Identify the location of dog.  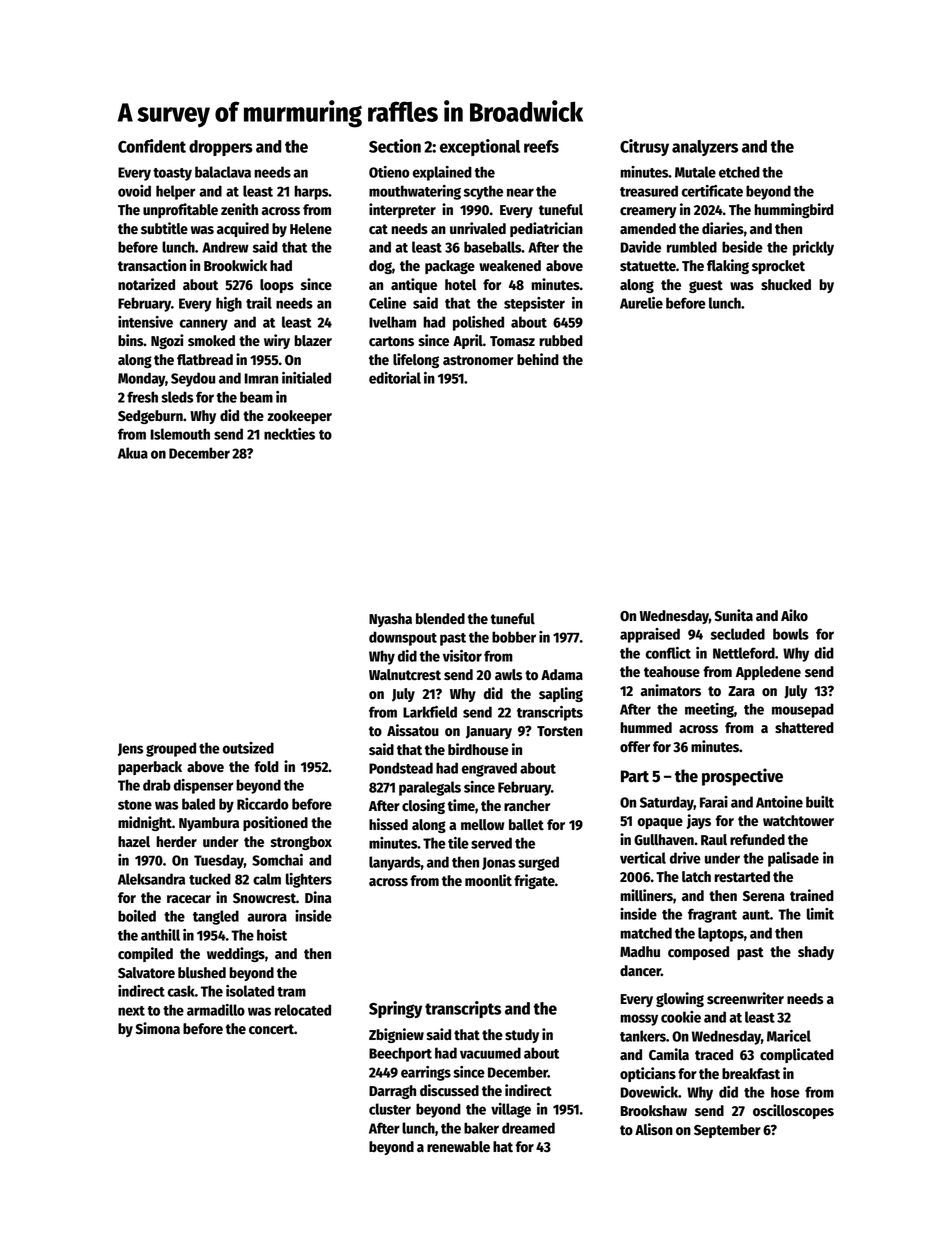
(380, 267).
